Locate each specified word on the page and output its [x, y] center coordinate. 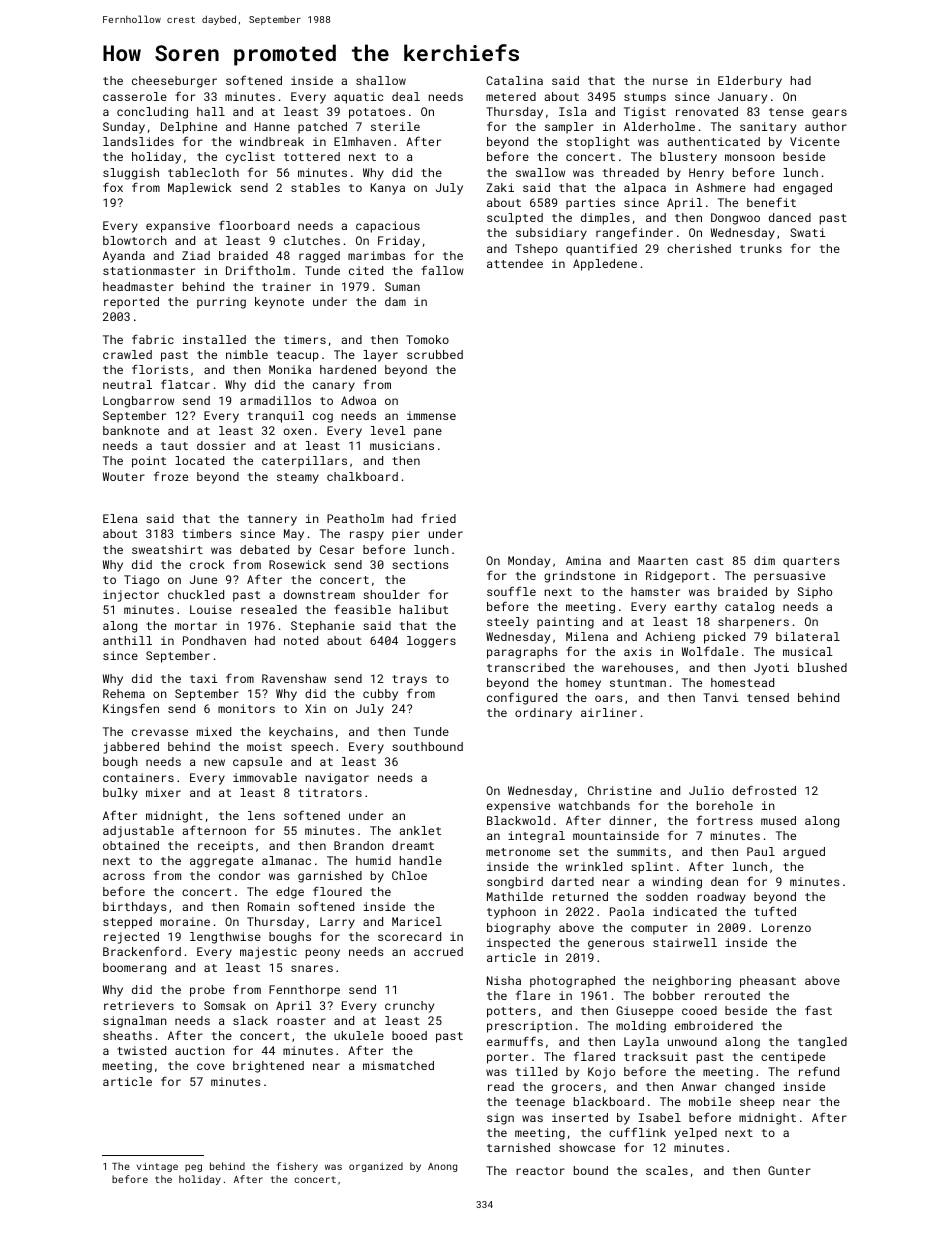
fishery [297, 1167]
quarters [811, 562]
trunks [761, 248]
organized [376, 1167]
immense [431, 415]
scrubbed [435, 354]
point [149, 462]
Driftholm [258, 270]
